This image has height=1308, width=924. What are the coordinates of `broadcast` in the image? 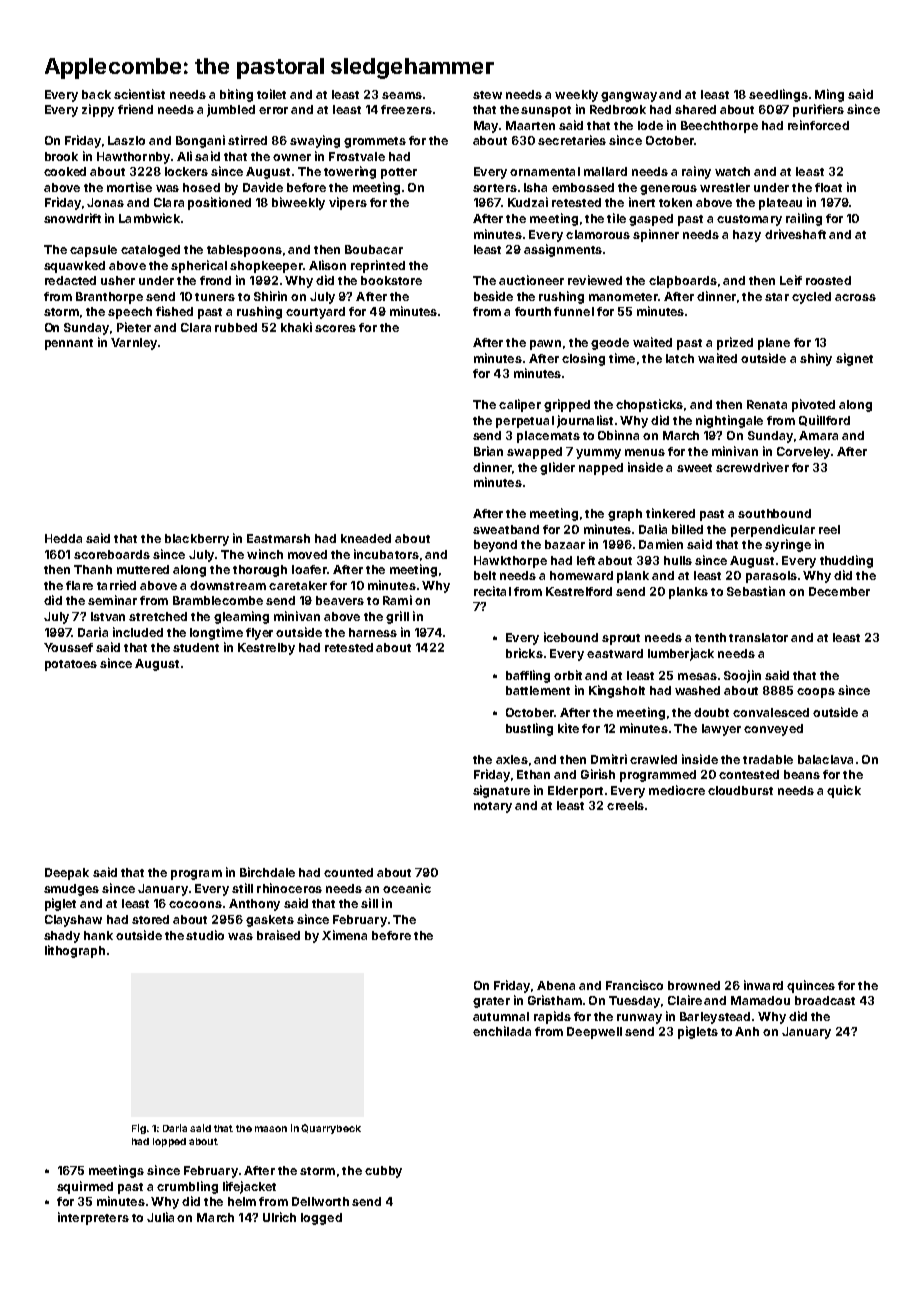 It's located at (825, 1000).
